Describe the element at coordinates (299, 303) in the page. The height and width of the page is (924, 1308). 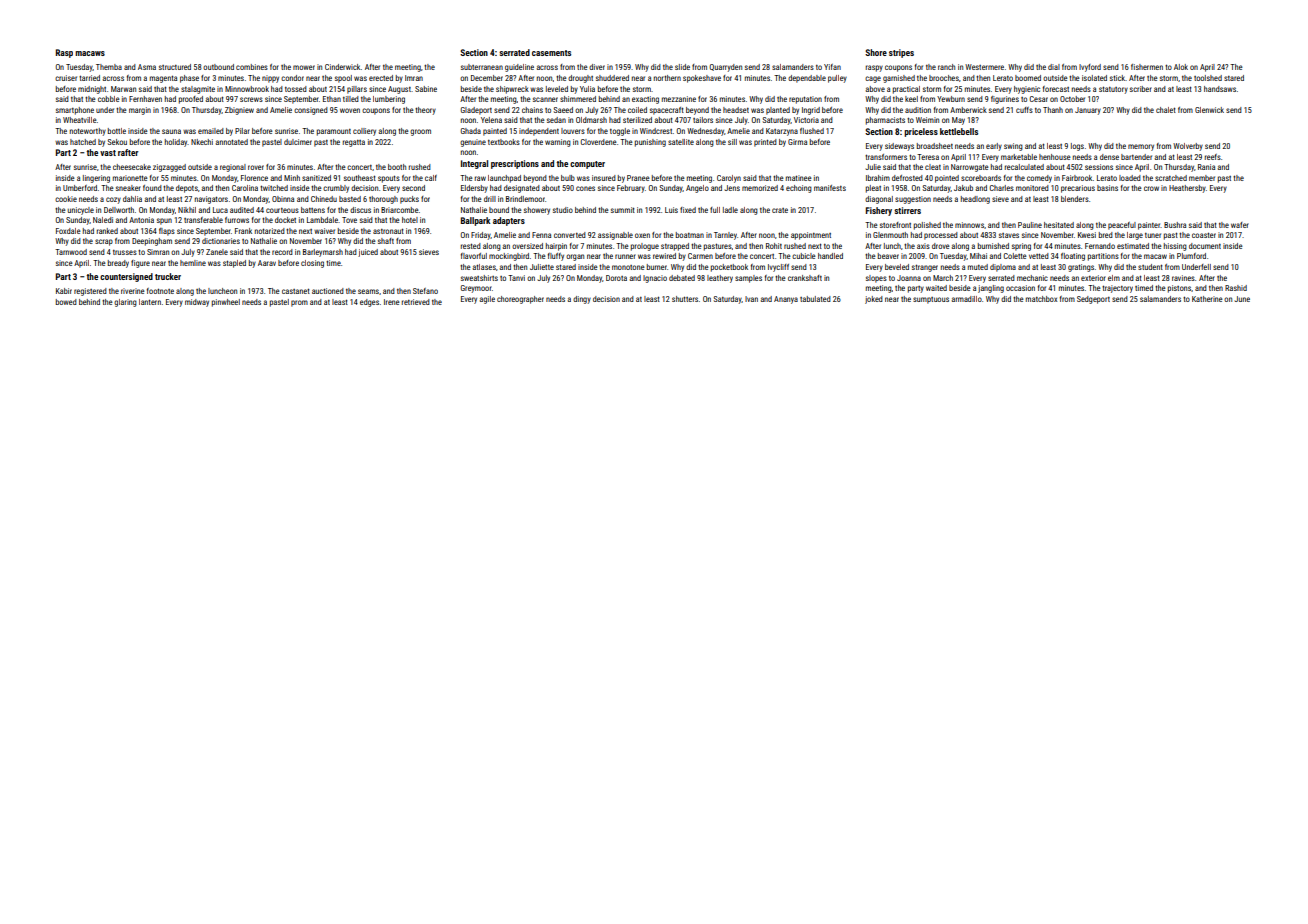
I see `prom` at that location.
